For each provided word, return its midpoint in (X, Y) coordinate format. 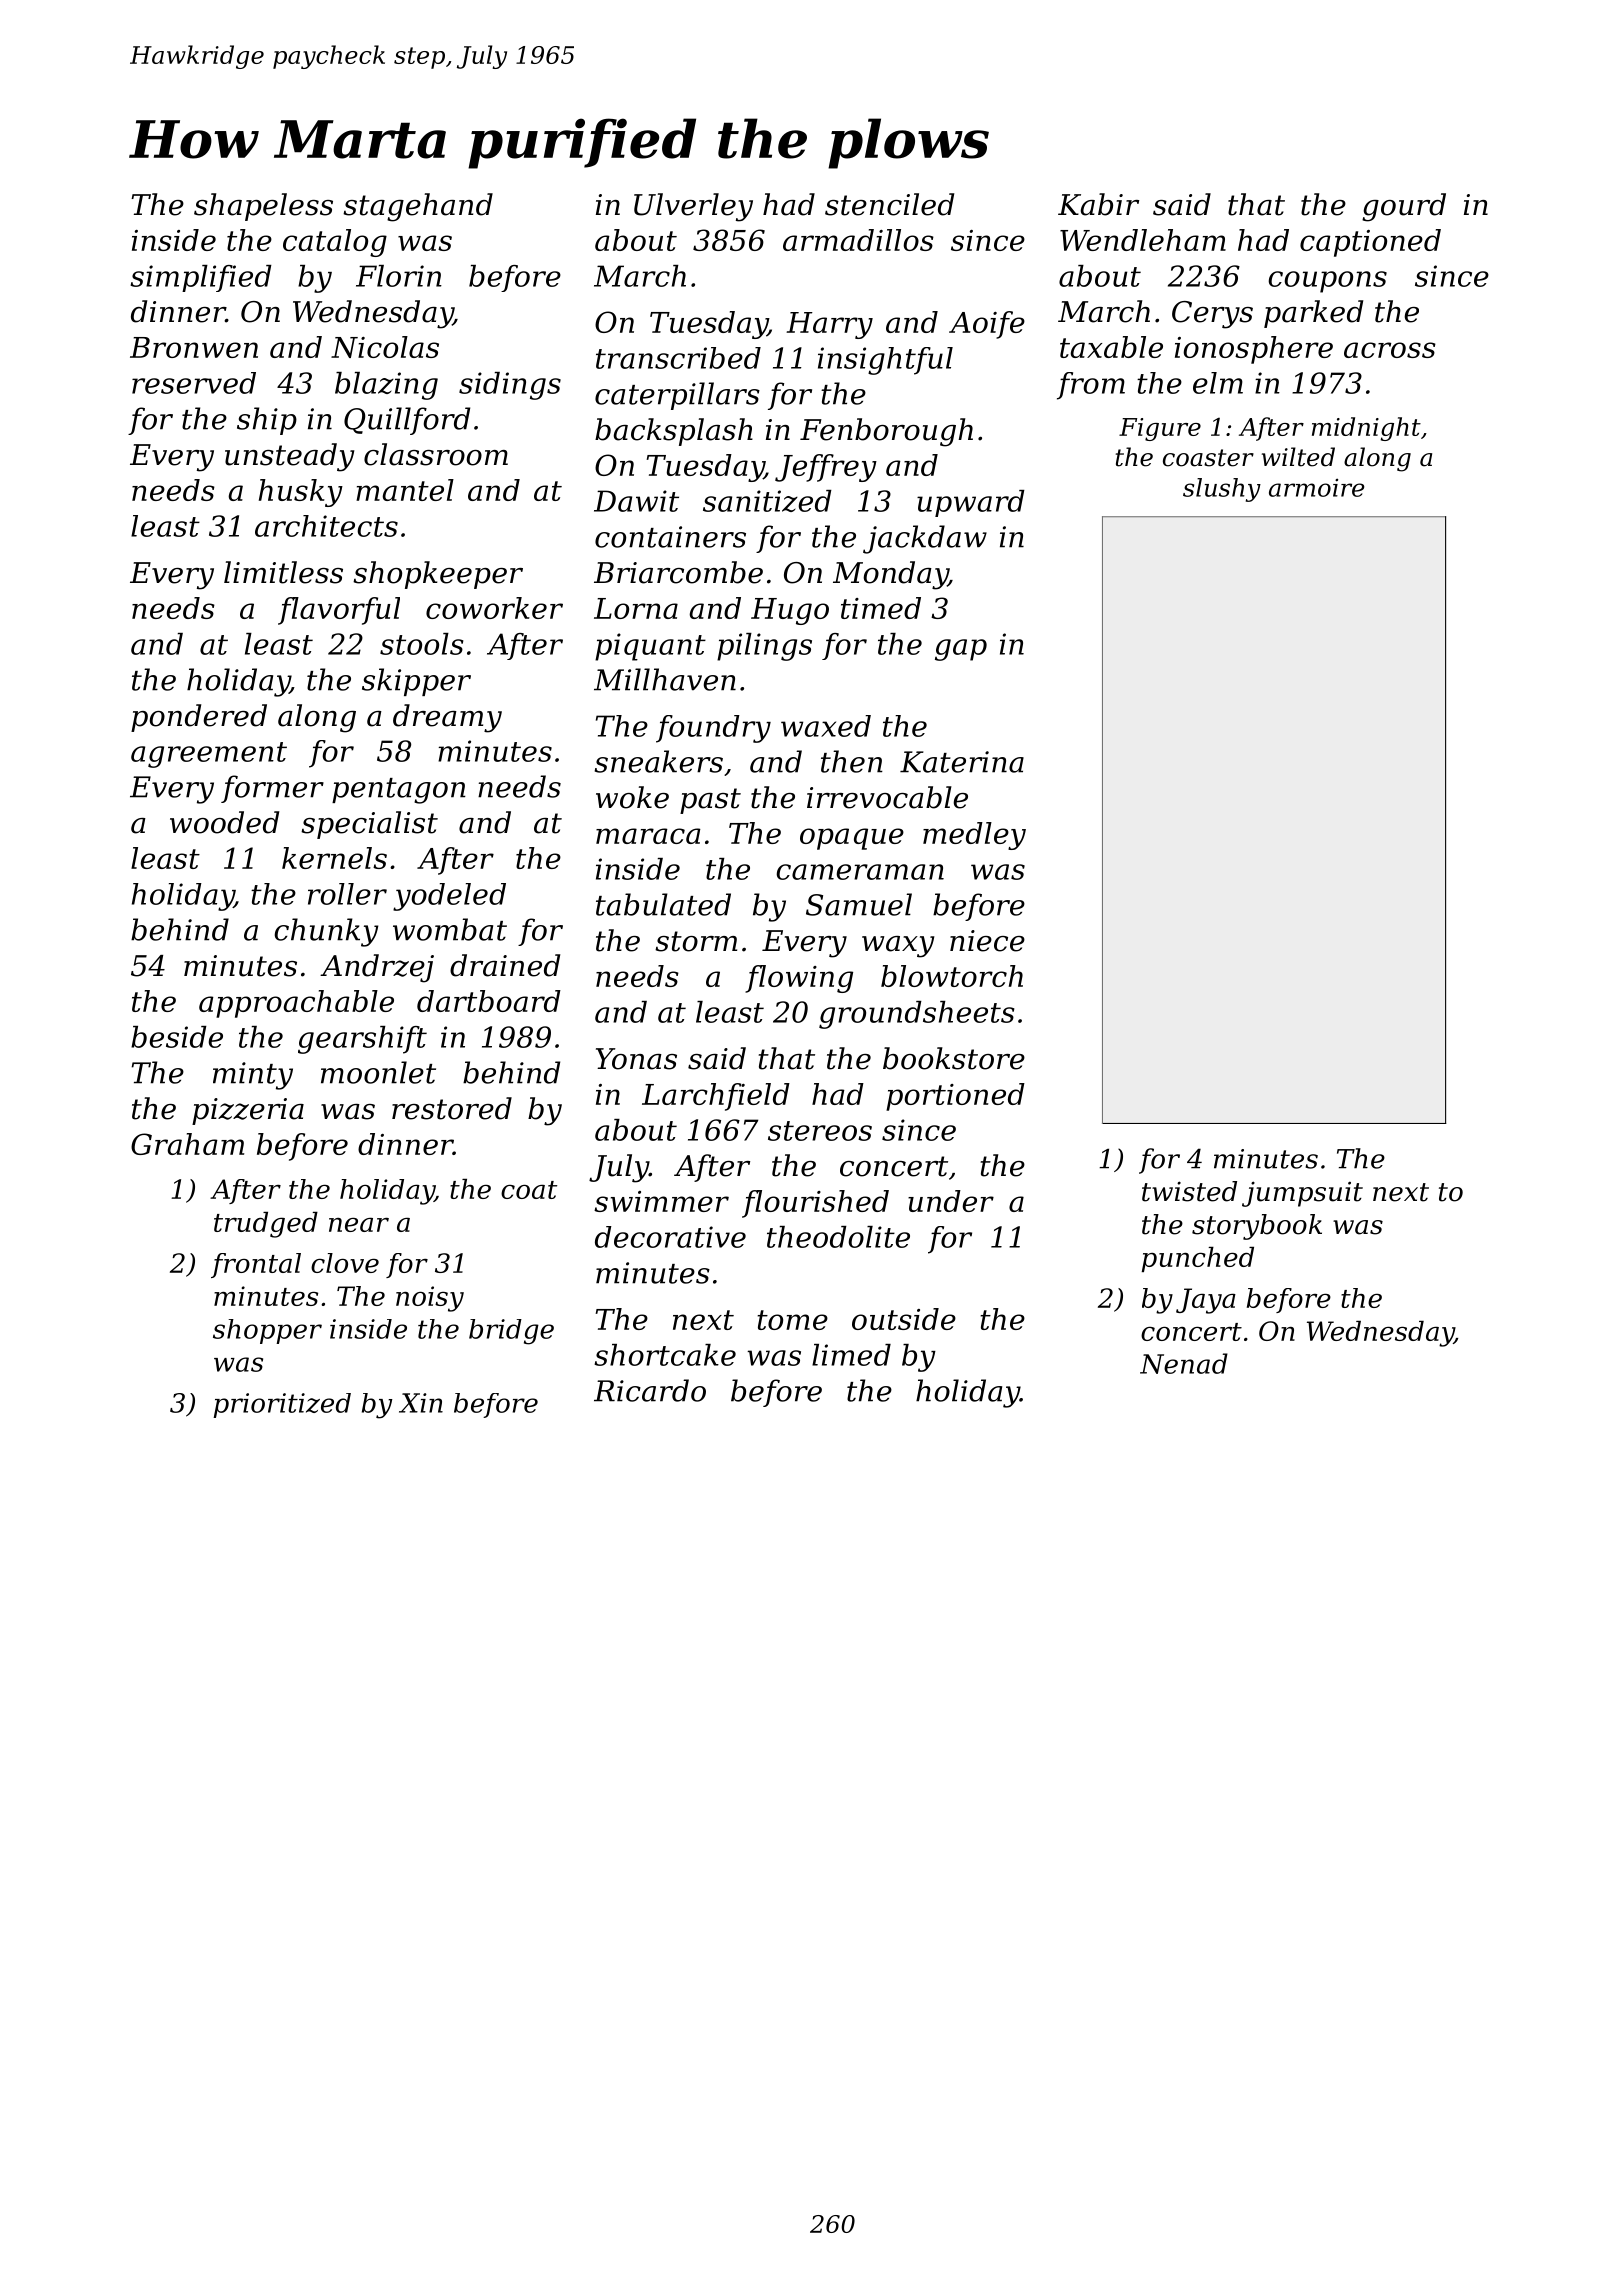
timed (881, 608)
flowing (799, 979)
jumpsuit (1302, 1194)
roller (347, 894)
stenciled (889, 204)
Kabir (1098, 204)
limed (851, 1355)
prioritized (282, 1405)
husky (301, 493)
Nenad (1184, 1363)
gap (961, 650)
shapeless (263, 207)
